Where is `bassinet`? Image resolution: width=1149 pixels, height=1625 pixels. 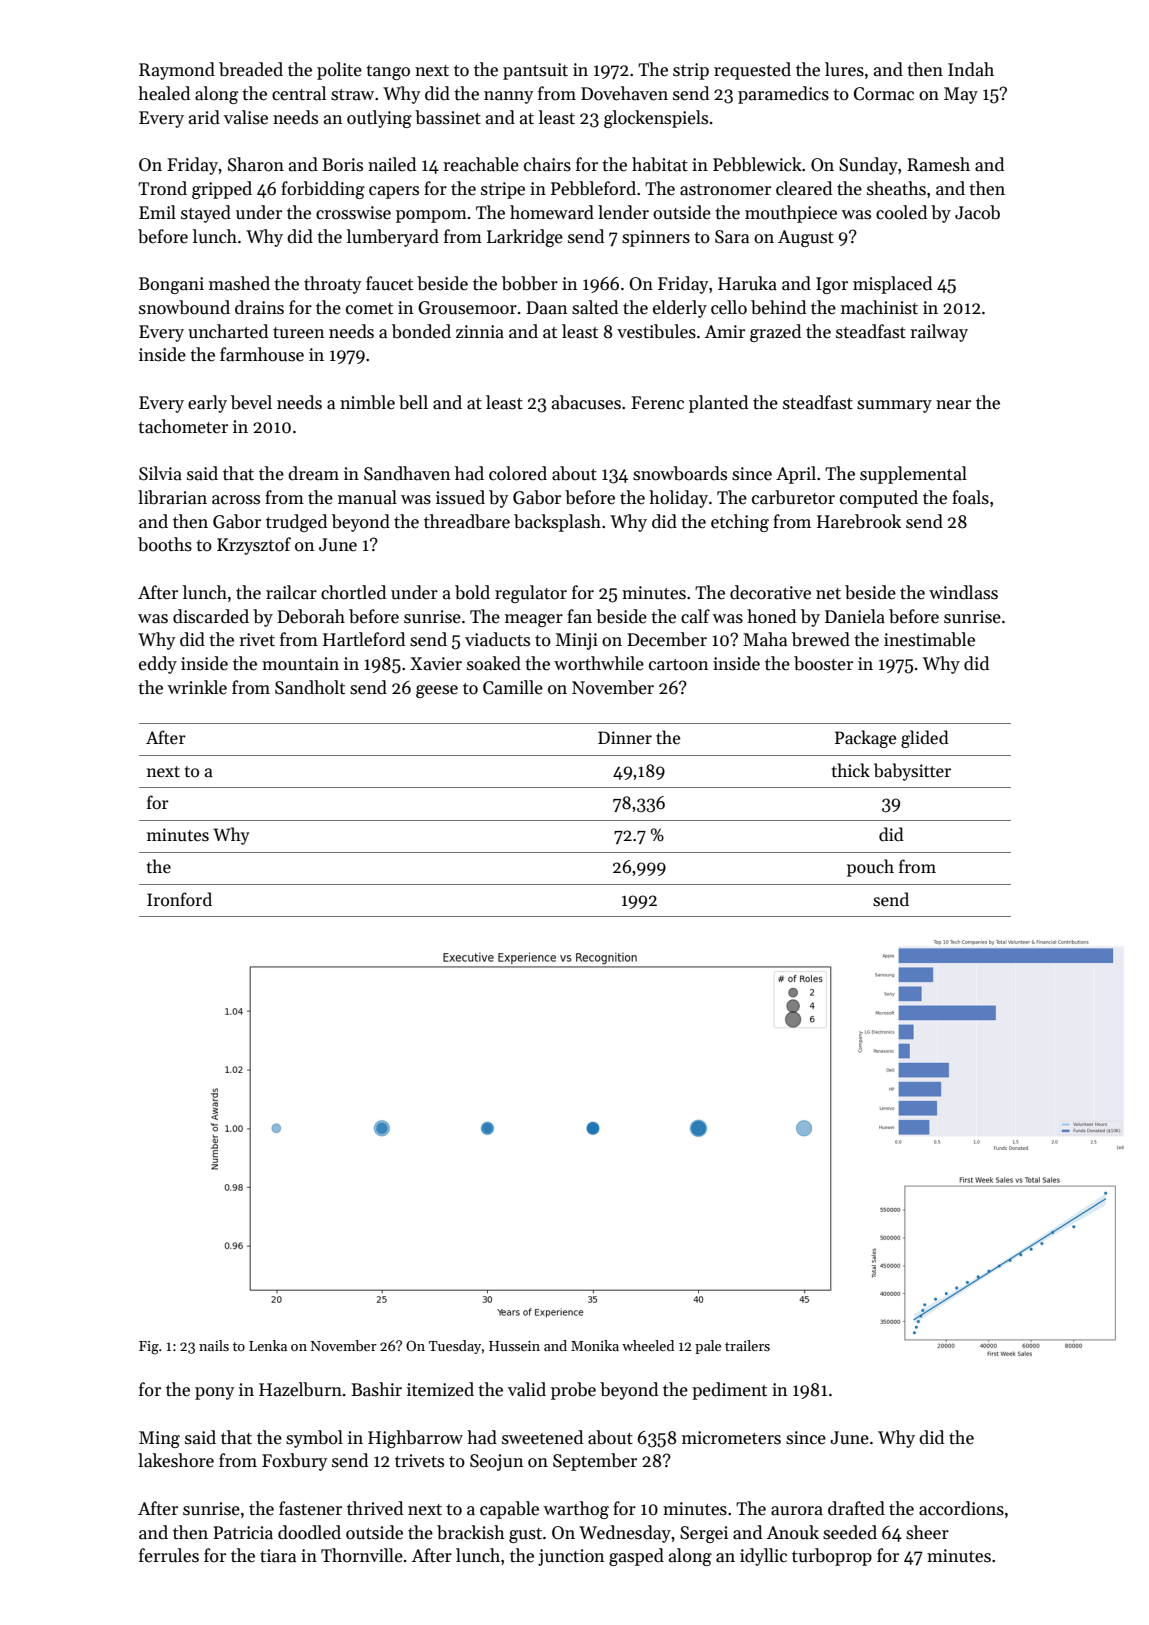
bassinet is located at coordinates (448, 117).
